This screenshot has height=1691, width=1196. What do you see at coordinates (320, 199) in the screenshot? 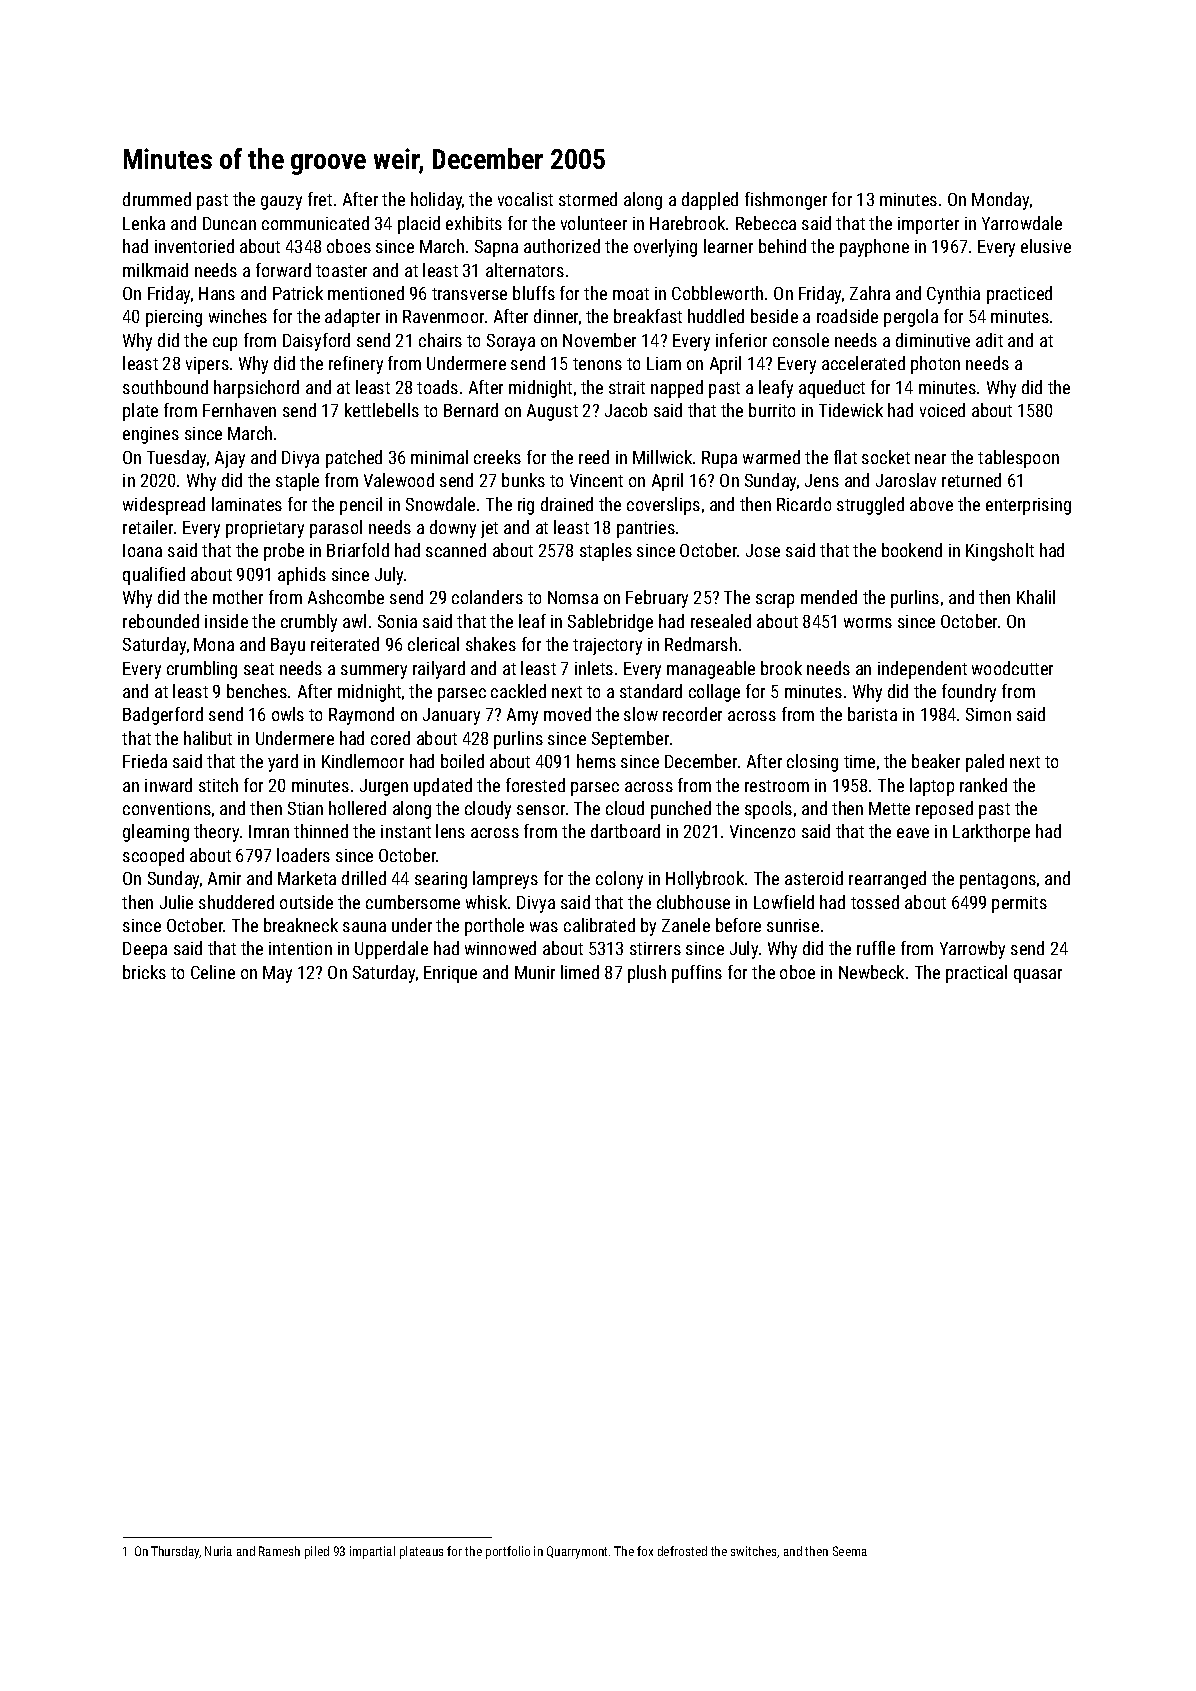
I see `fret` at bounding box center [320, 199].
